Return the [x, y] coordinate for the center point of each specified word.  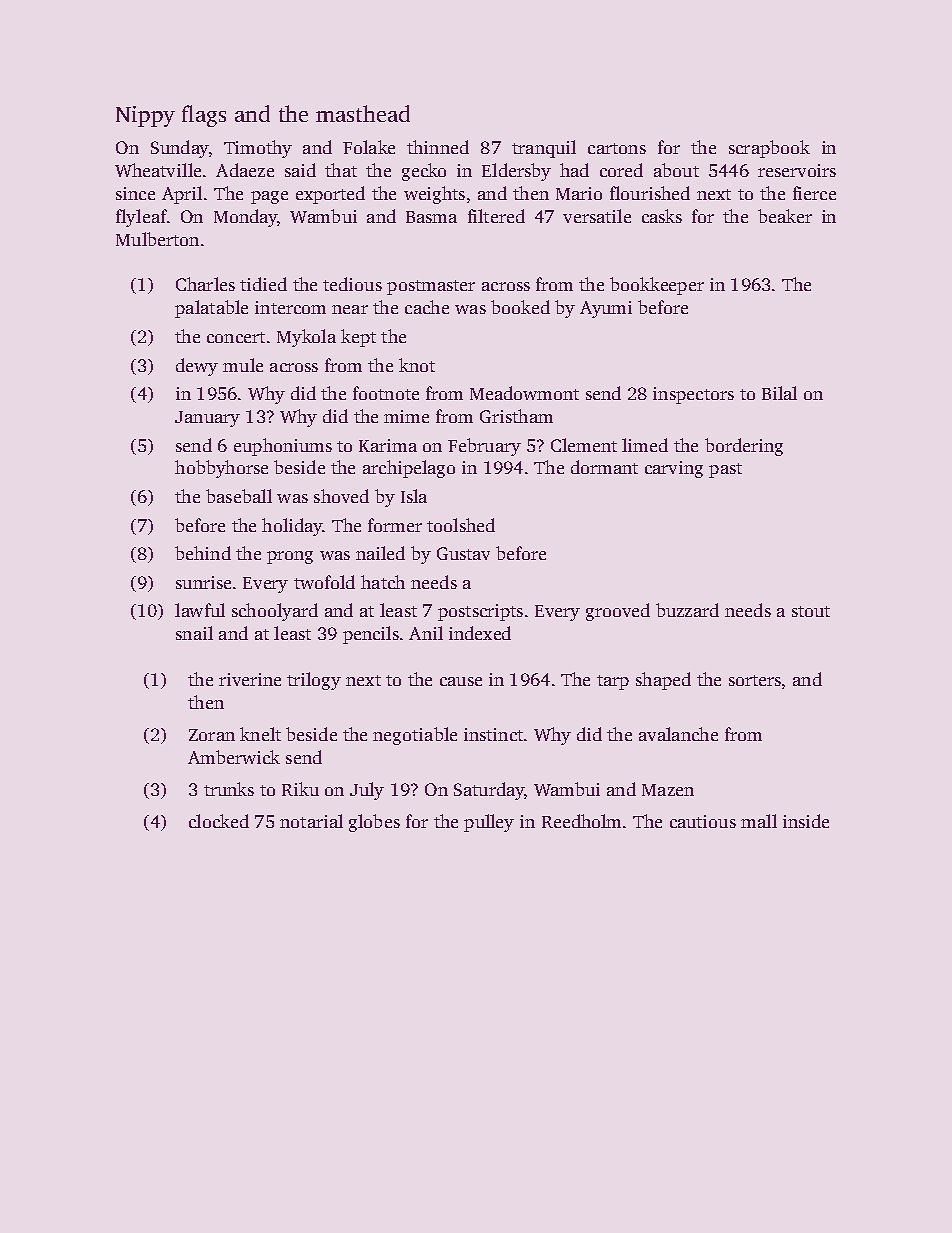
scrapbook [769, 149]
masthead [363, 113]
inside [806, 821]
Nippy [145, 116]
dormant [604, 467]
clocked [219, 821]
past [725, 470]
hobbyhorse [221, 469]
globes [374, 823]
